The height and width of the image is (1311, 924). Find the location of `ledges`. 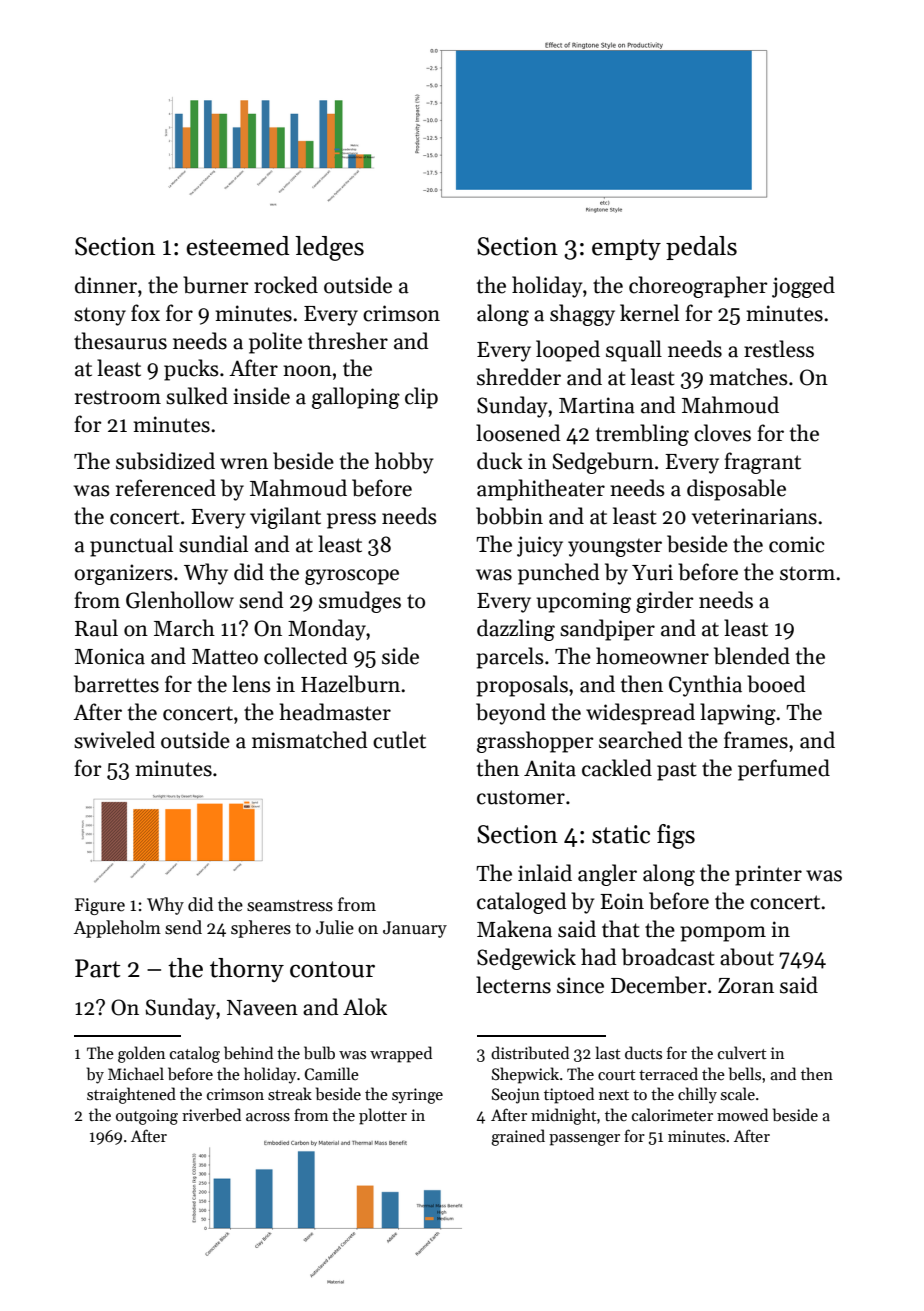

ledges is located at coordinates (329, 248).
